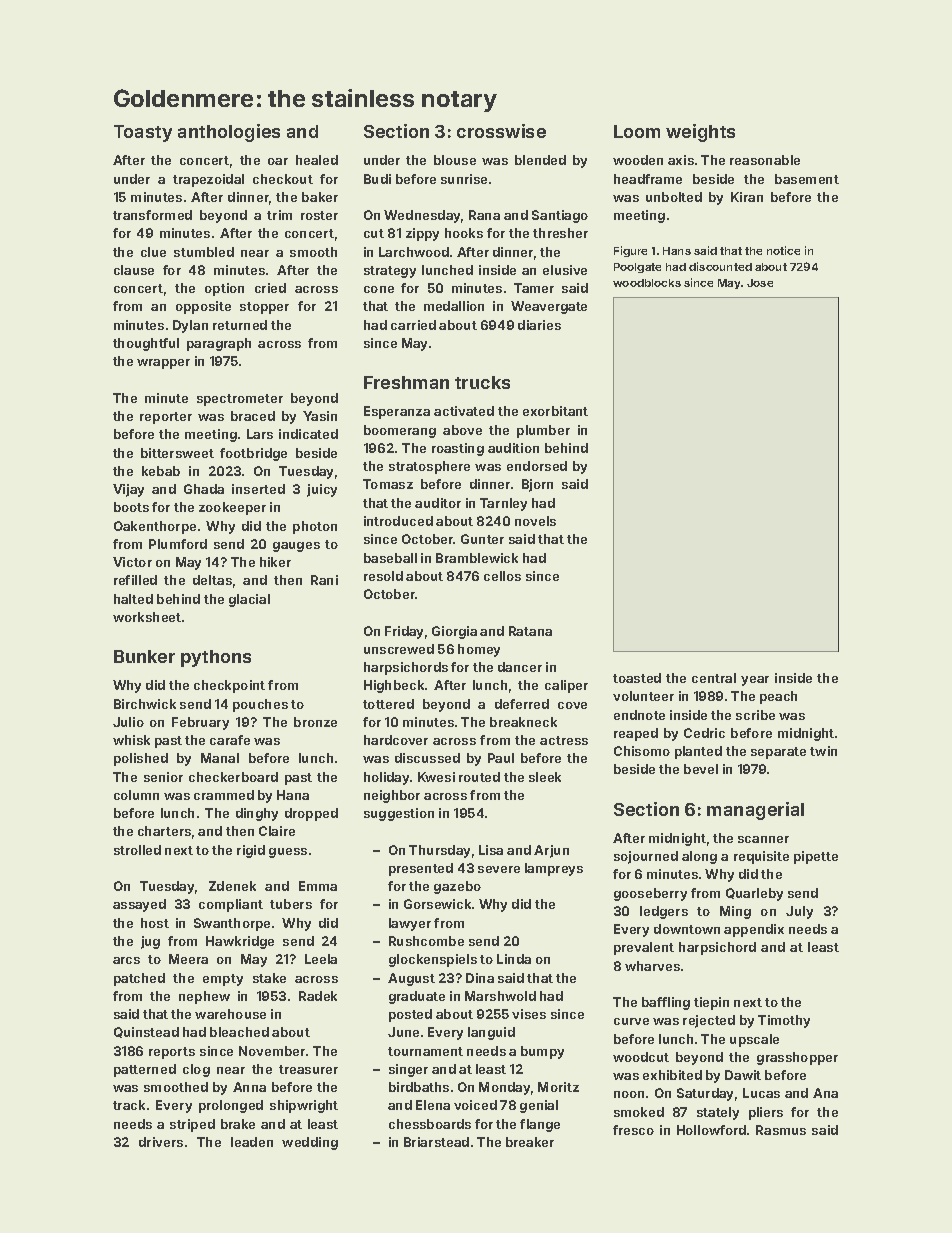 The width and height of the image is (952, 1233). I want to click on toasted, so click(637, 678).
